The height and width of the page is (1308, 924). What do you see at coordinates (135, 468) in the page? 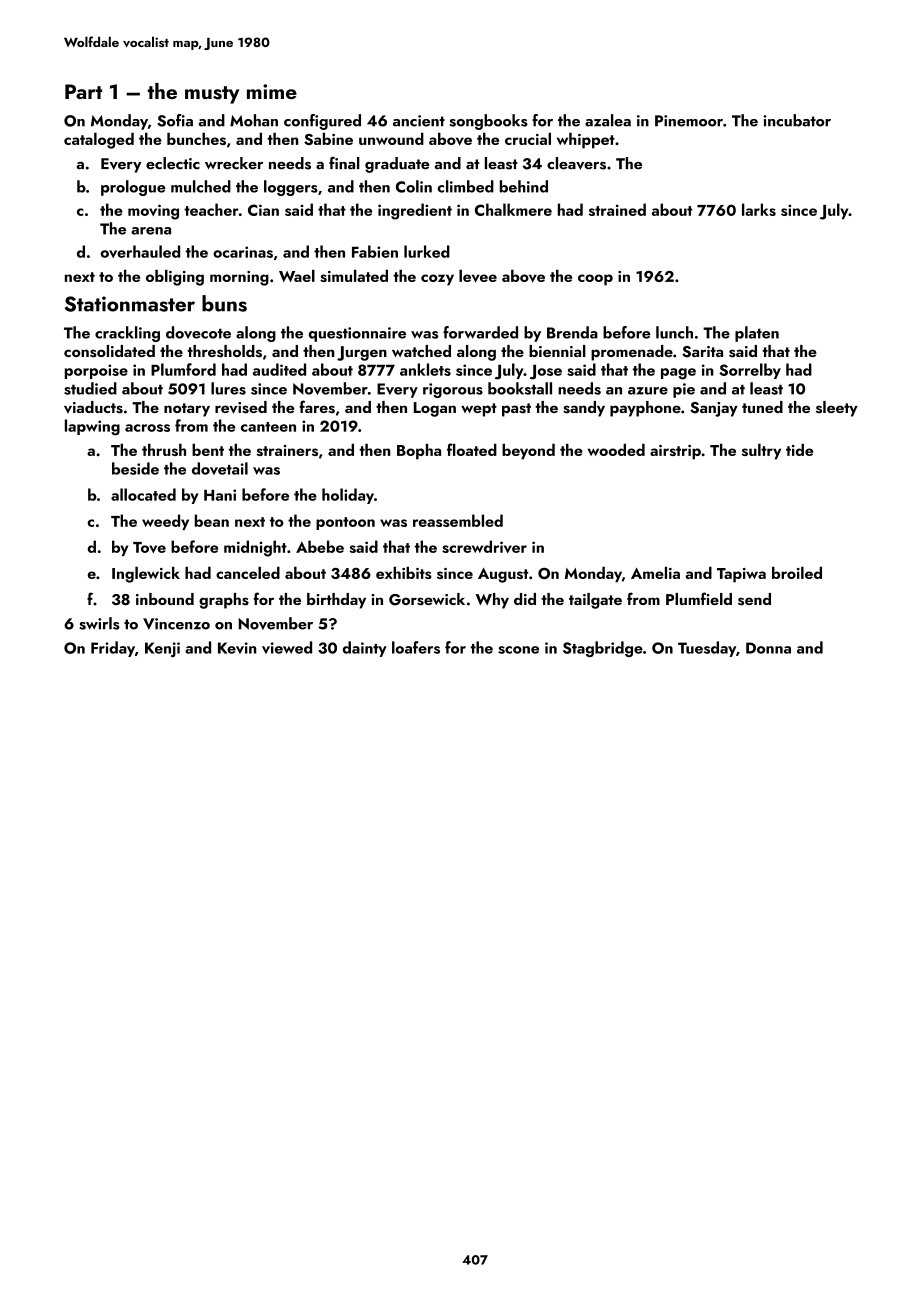
I see `beside` at bounding box center [135, 468].
